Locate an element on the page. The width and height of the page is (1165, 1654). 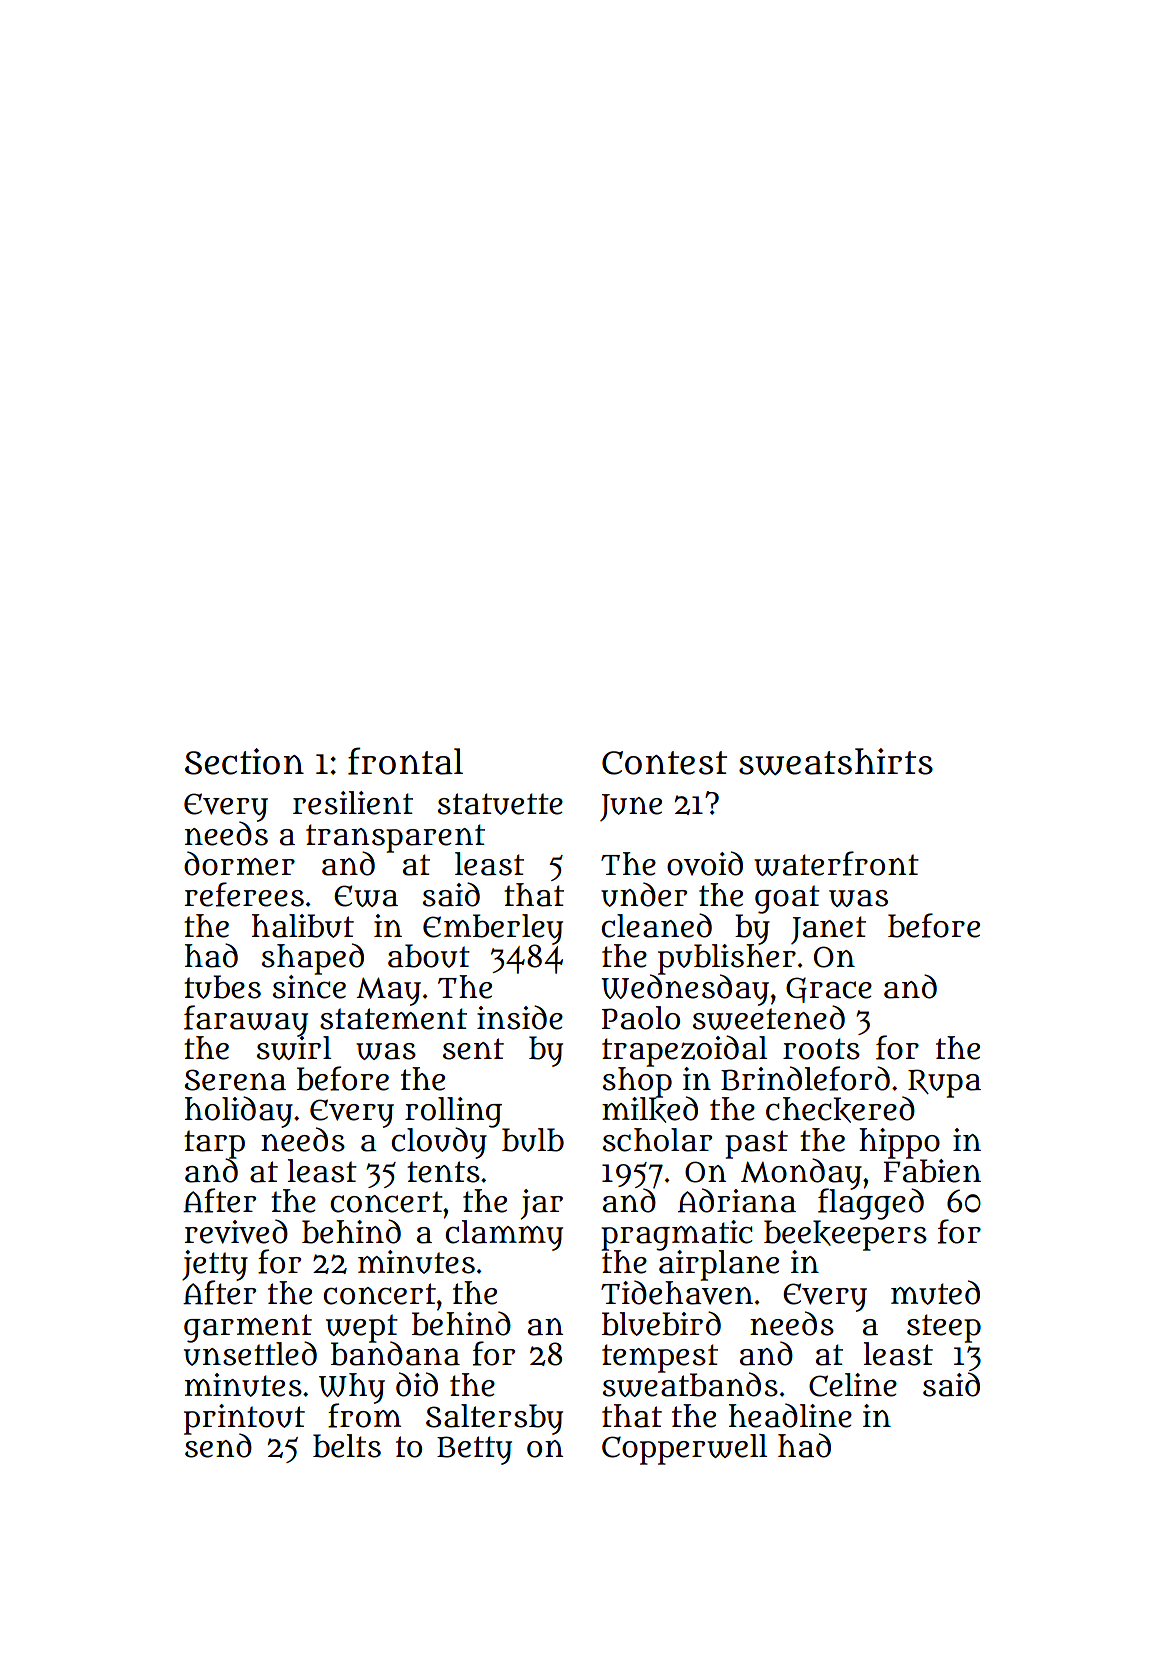
jetty is located at coordinates (215, 1265).
